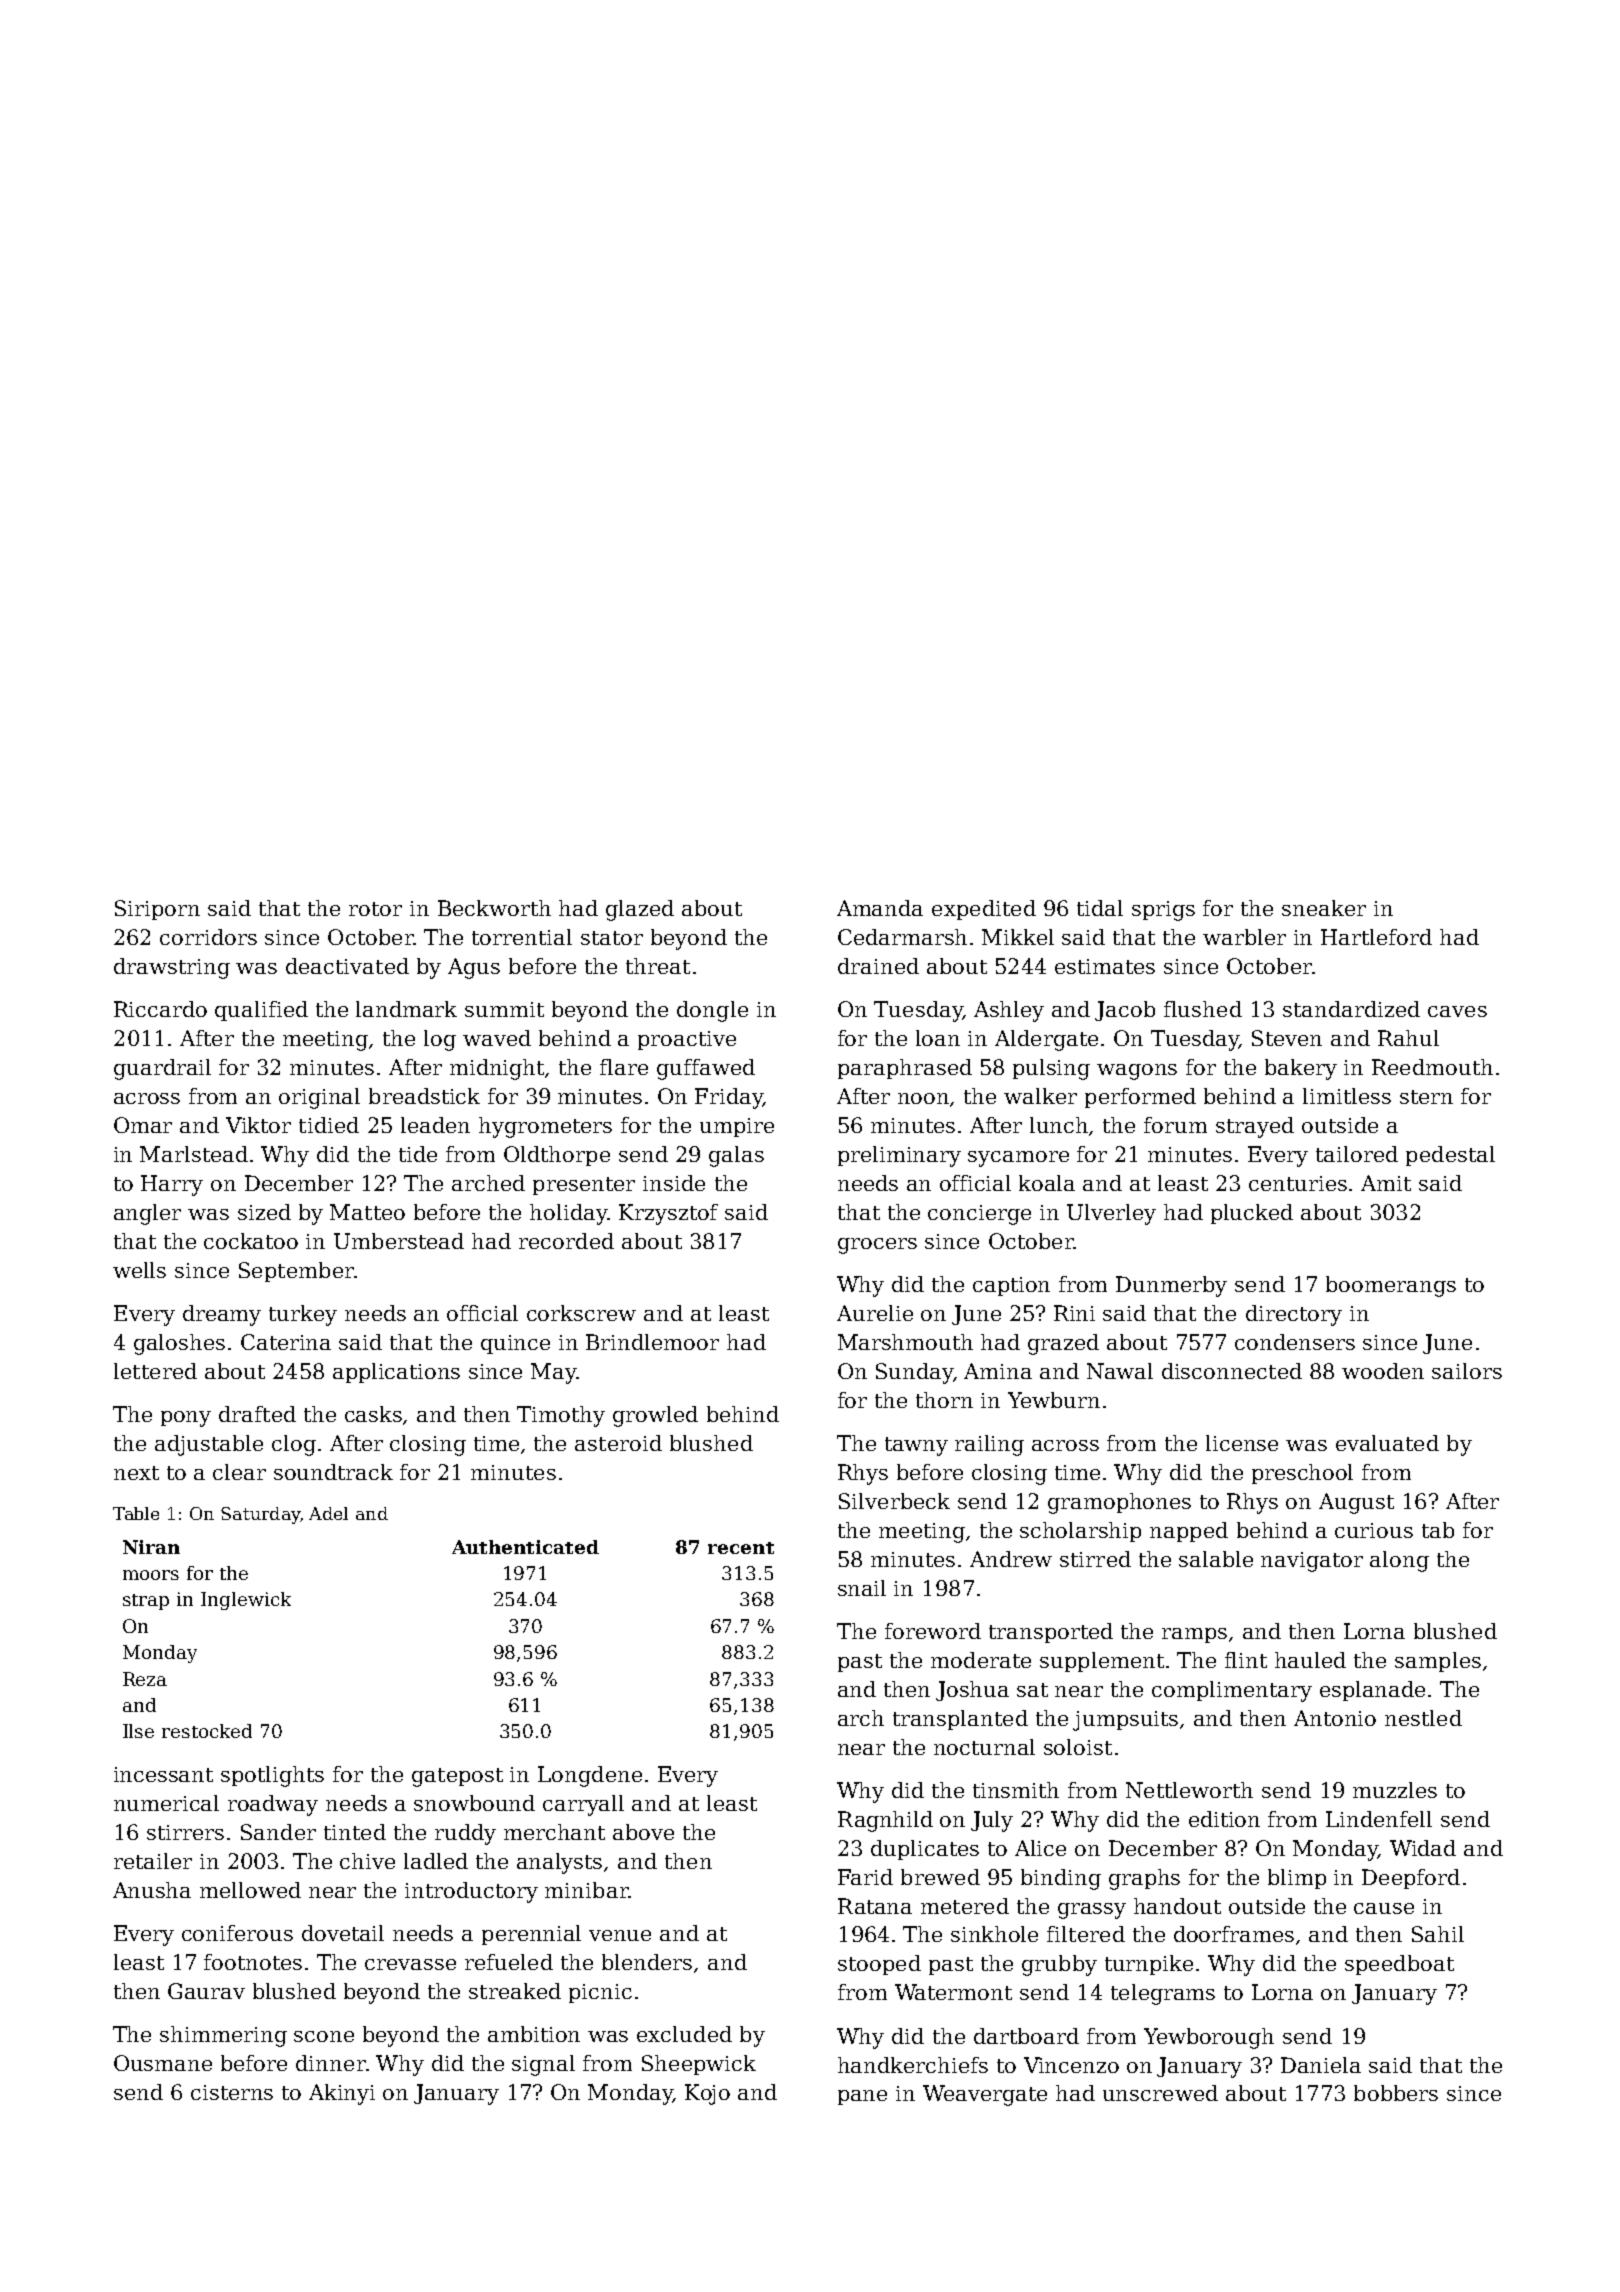  I want to click on next, so click(136, 1473).
